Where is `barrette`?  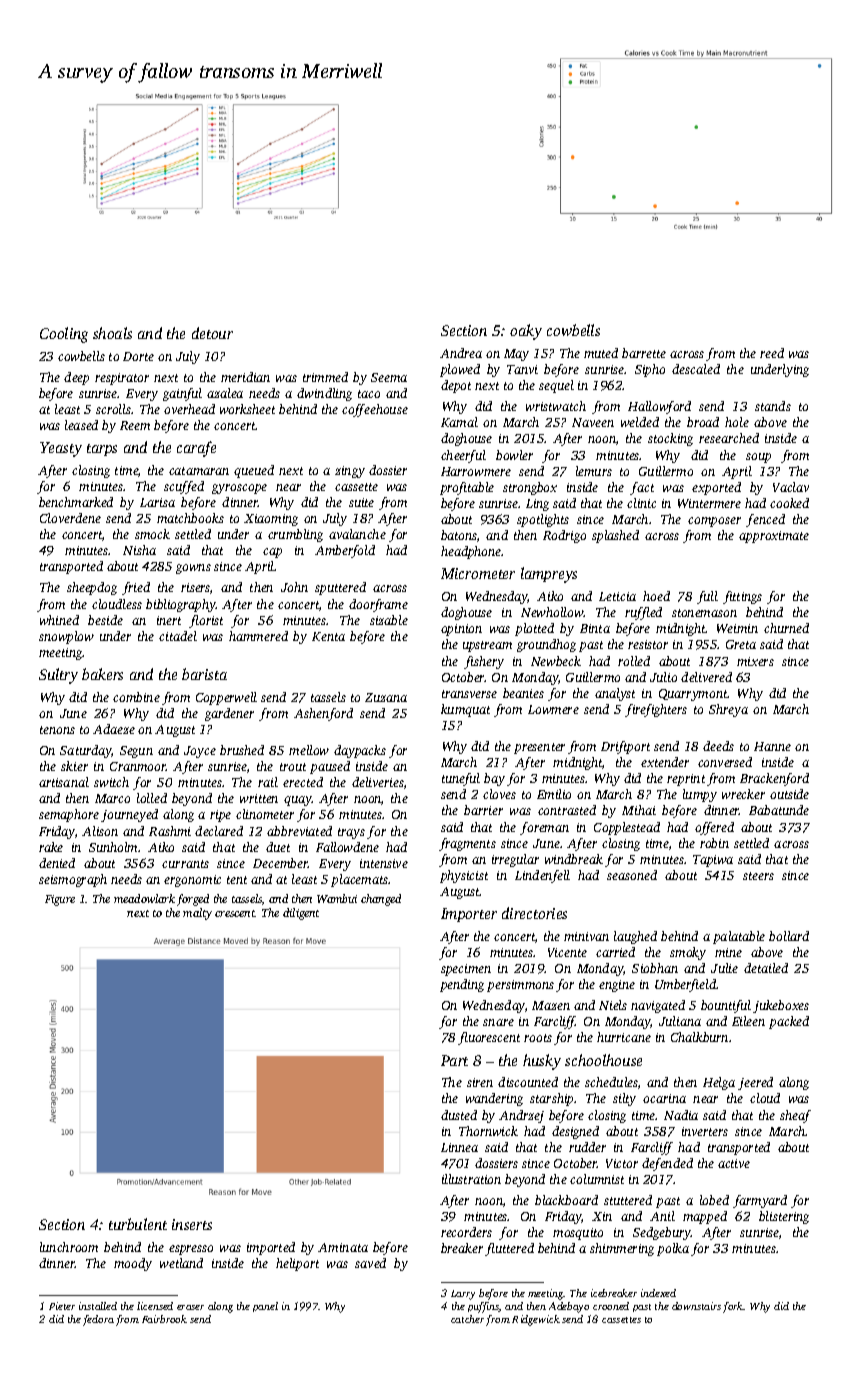
barrette is located at coordinates (644, 353).
